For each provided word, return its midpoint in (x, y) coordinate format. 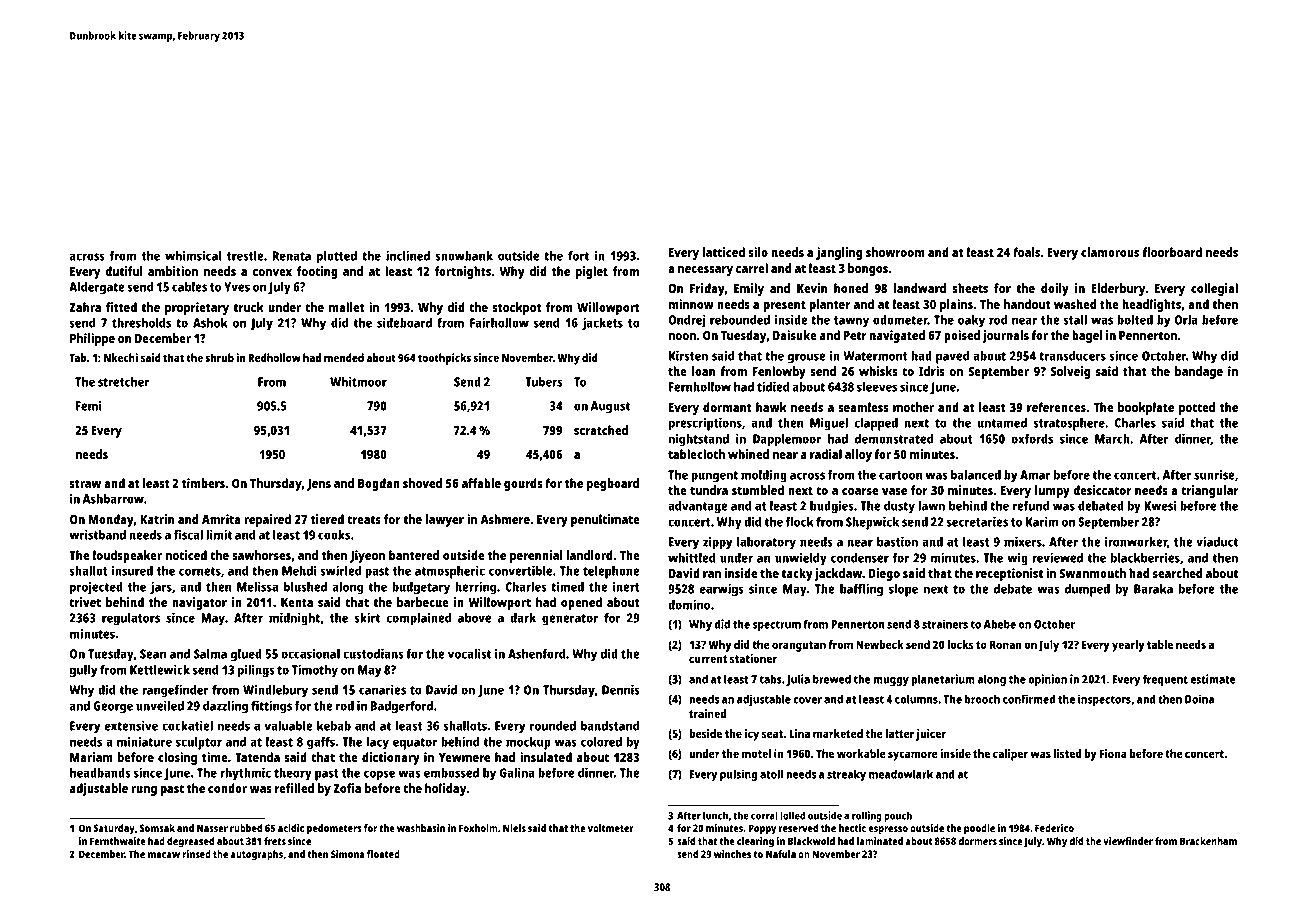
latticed (724, 252)
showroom (895, 252)
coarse (860, 491)
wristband (97, 534)
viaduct (1217, 541)
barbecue (423, 602)
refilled (294, 788)
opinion (1047, 680)
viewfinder (1128, 841)
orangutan (799, 646)
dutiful (124, 271)
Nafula (781, 854)
